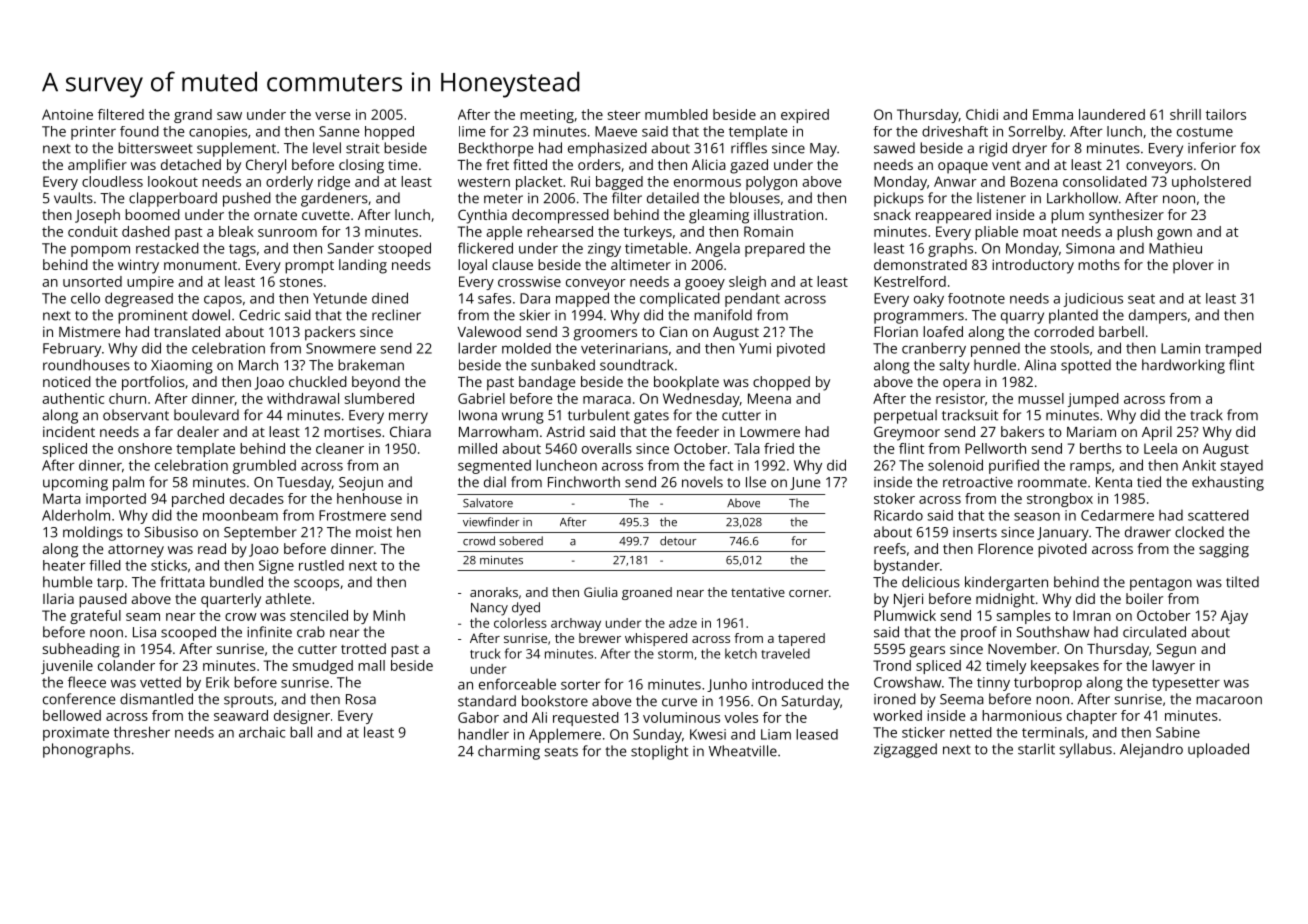  Describe the element at coordinates (289, 183) in the document. I see `orderly` at that location.
